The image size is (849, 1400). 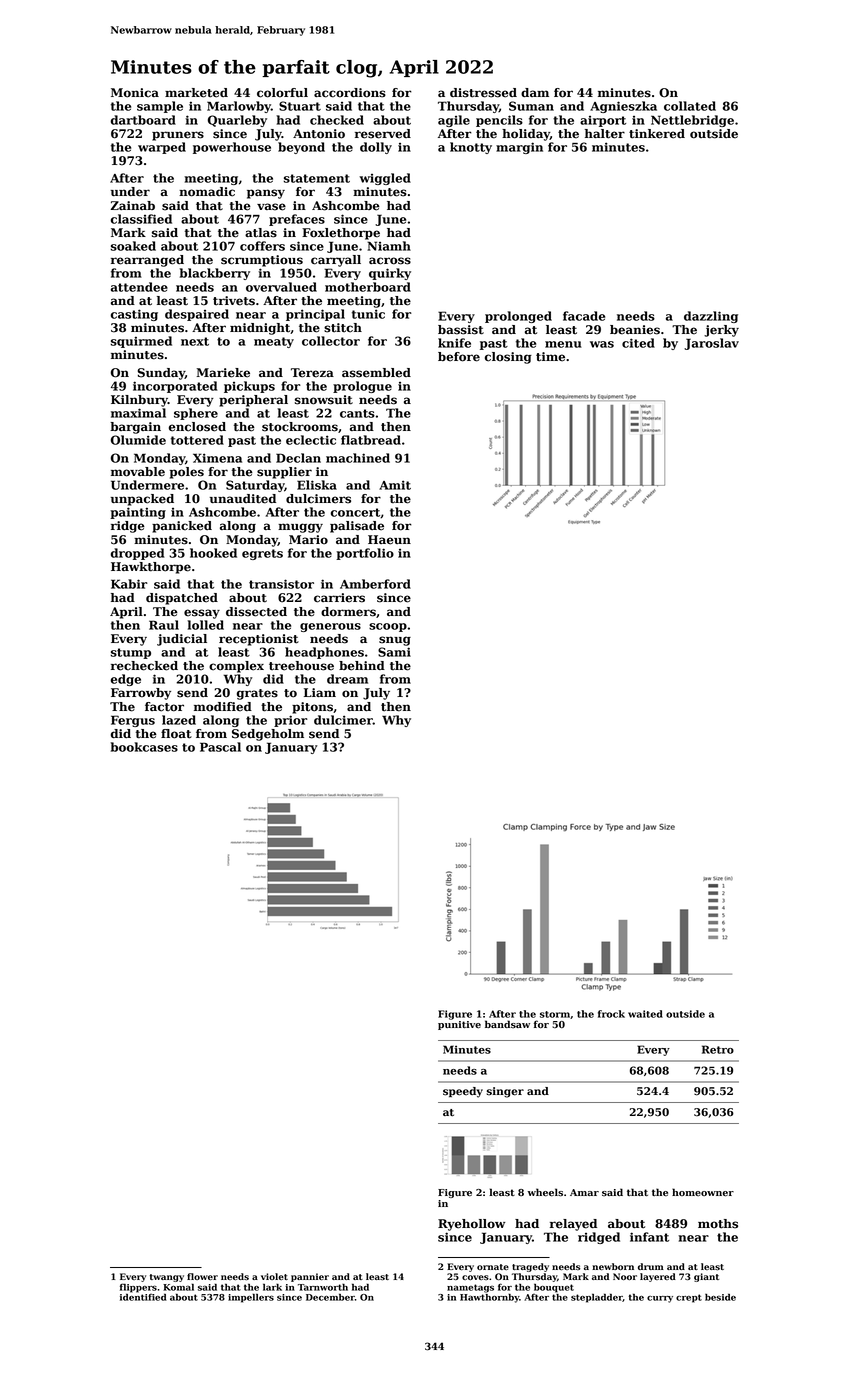 I want to click on storm, so click(x=555, y=1014).
